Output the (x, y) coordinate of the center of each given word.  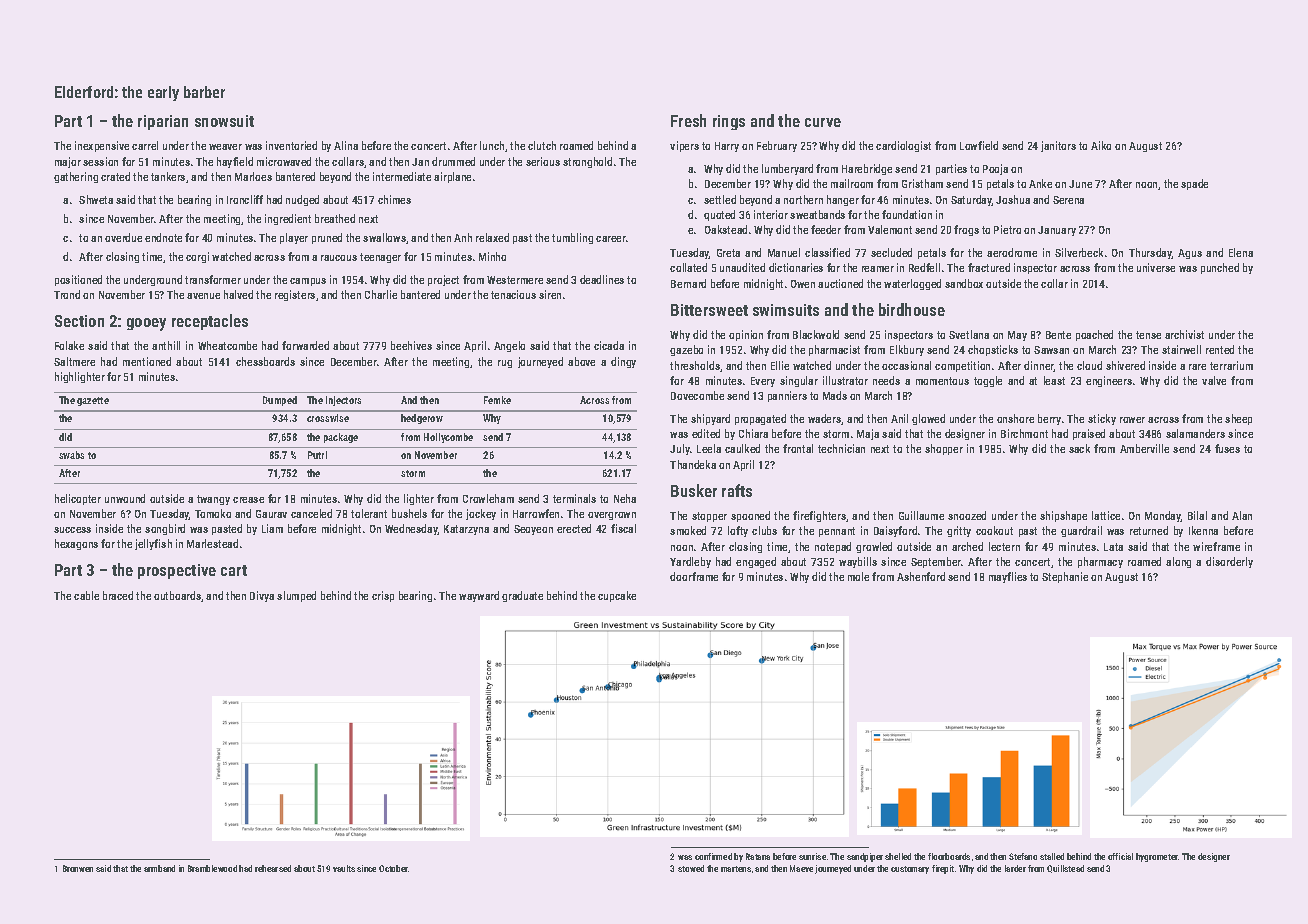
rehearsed (273, 868)
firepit (943, 869)
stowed (691, 868)
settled (720, 199)
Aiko (1101, 145)
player (294, 238)
